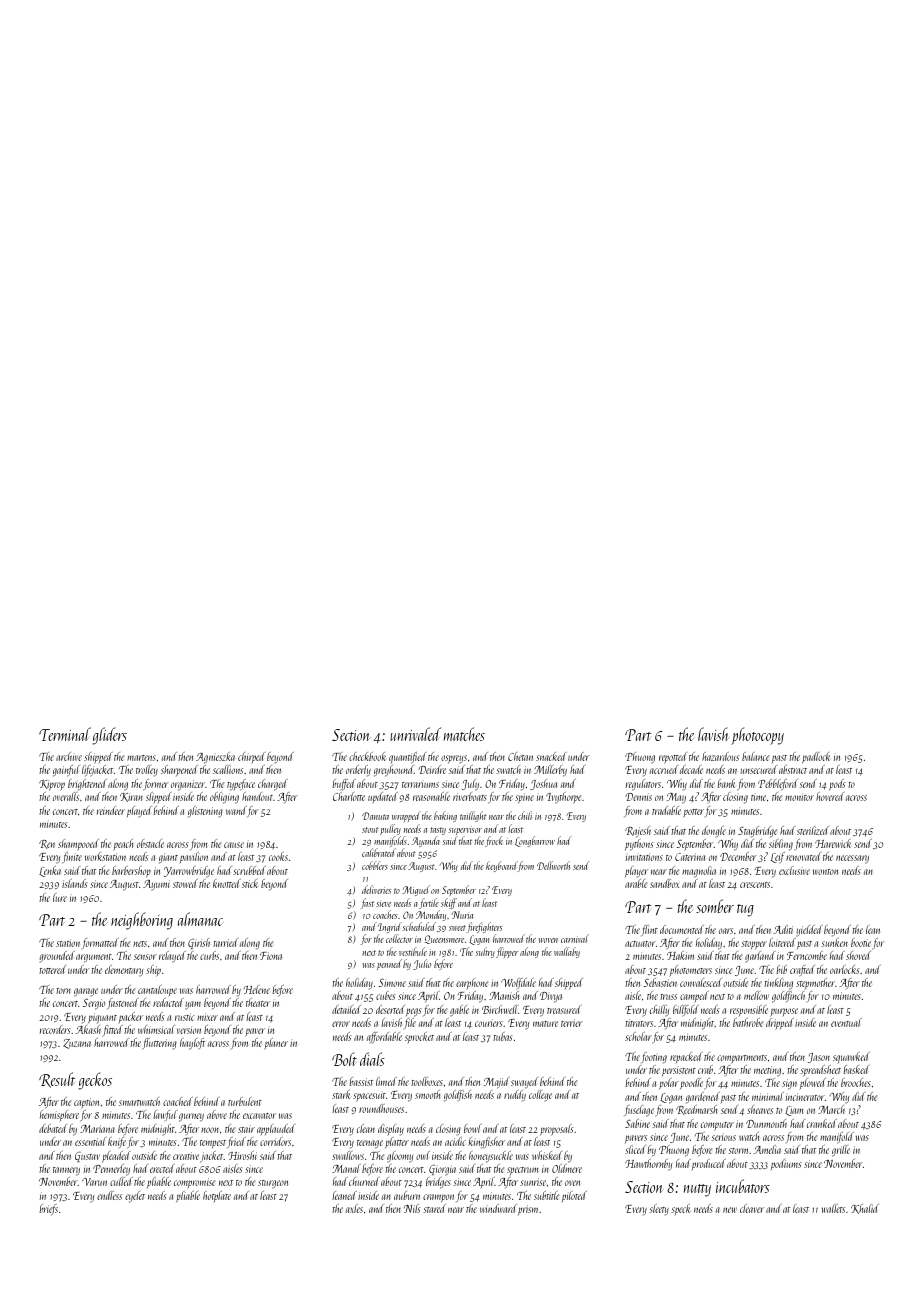 Image resolution: width=924 pixels, height=1308 pixels. What do you see at coordinates (757, 736) in the page?
I see `photocopy` at bounding box center [757, 736].
